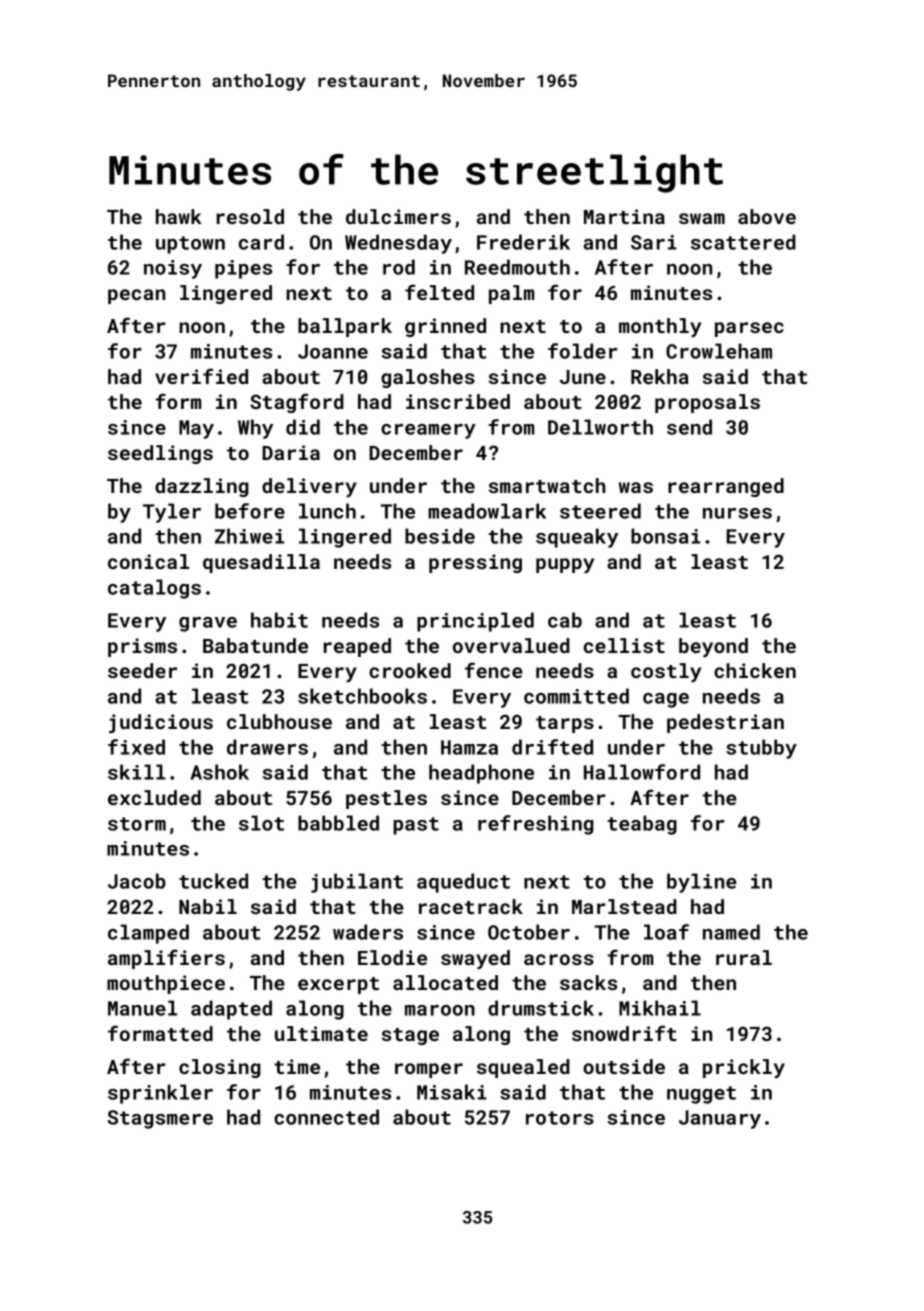  What do you see at coordinates (565, 724) in the document?
I see `tarps` at bounding box center [565, 724].
